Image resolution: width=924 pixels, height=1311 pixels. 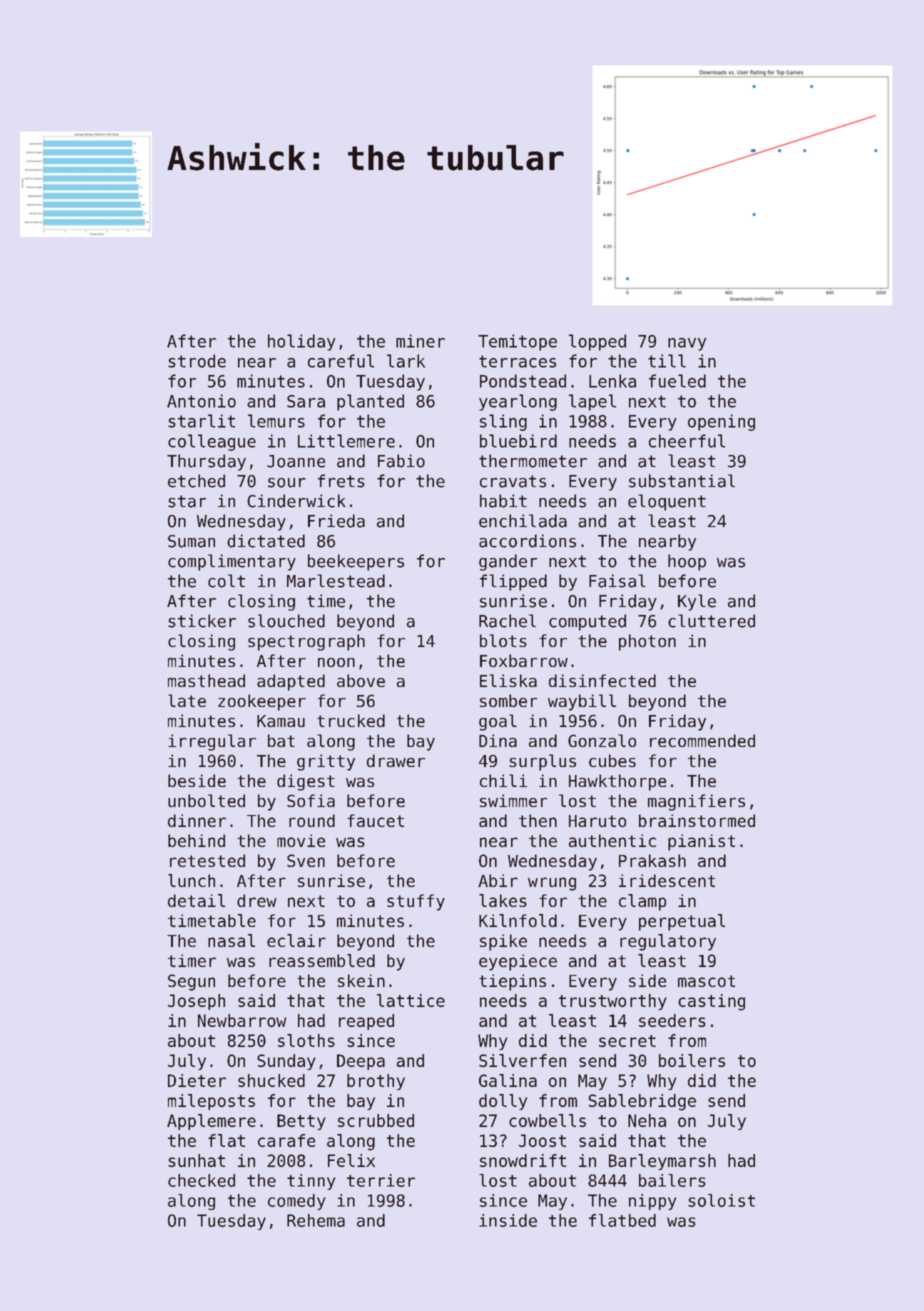 I want to click on somber, so click(x=508, y=700).
